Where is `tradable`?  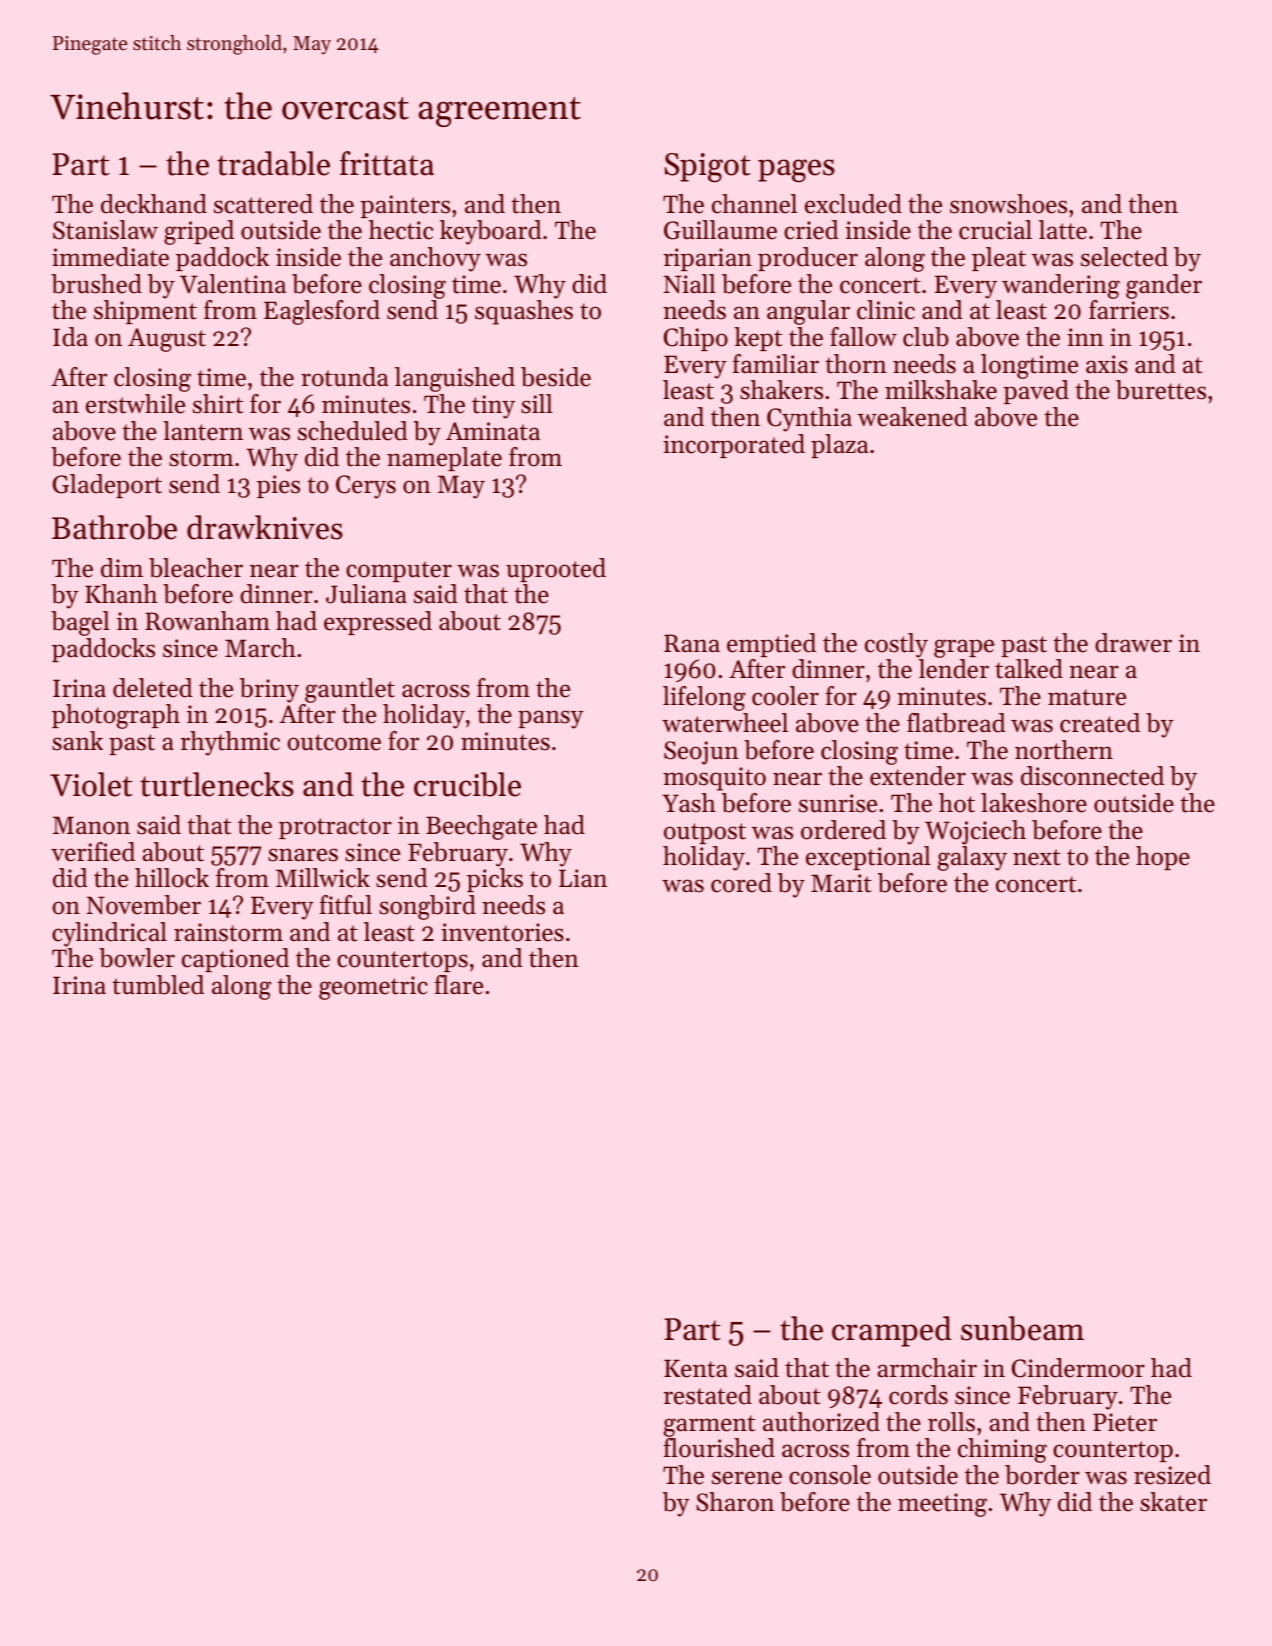 tradable is located at coordinates (273, 163).
